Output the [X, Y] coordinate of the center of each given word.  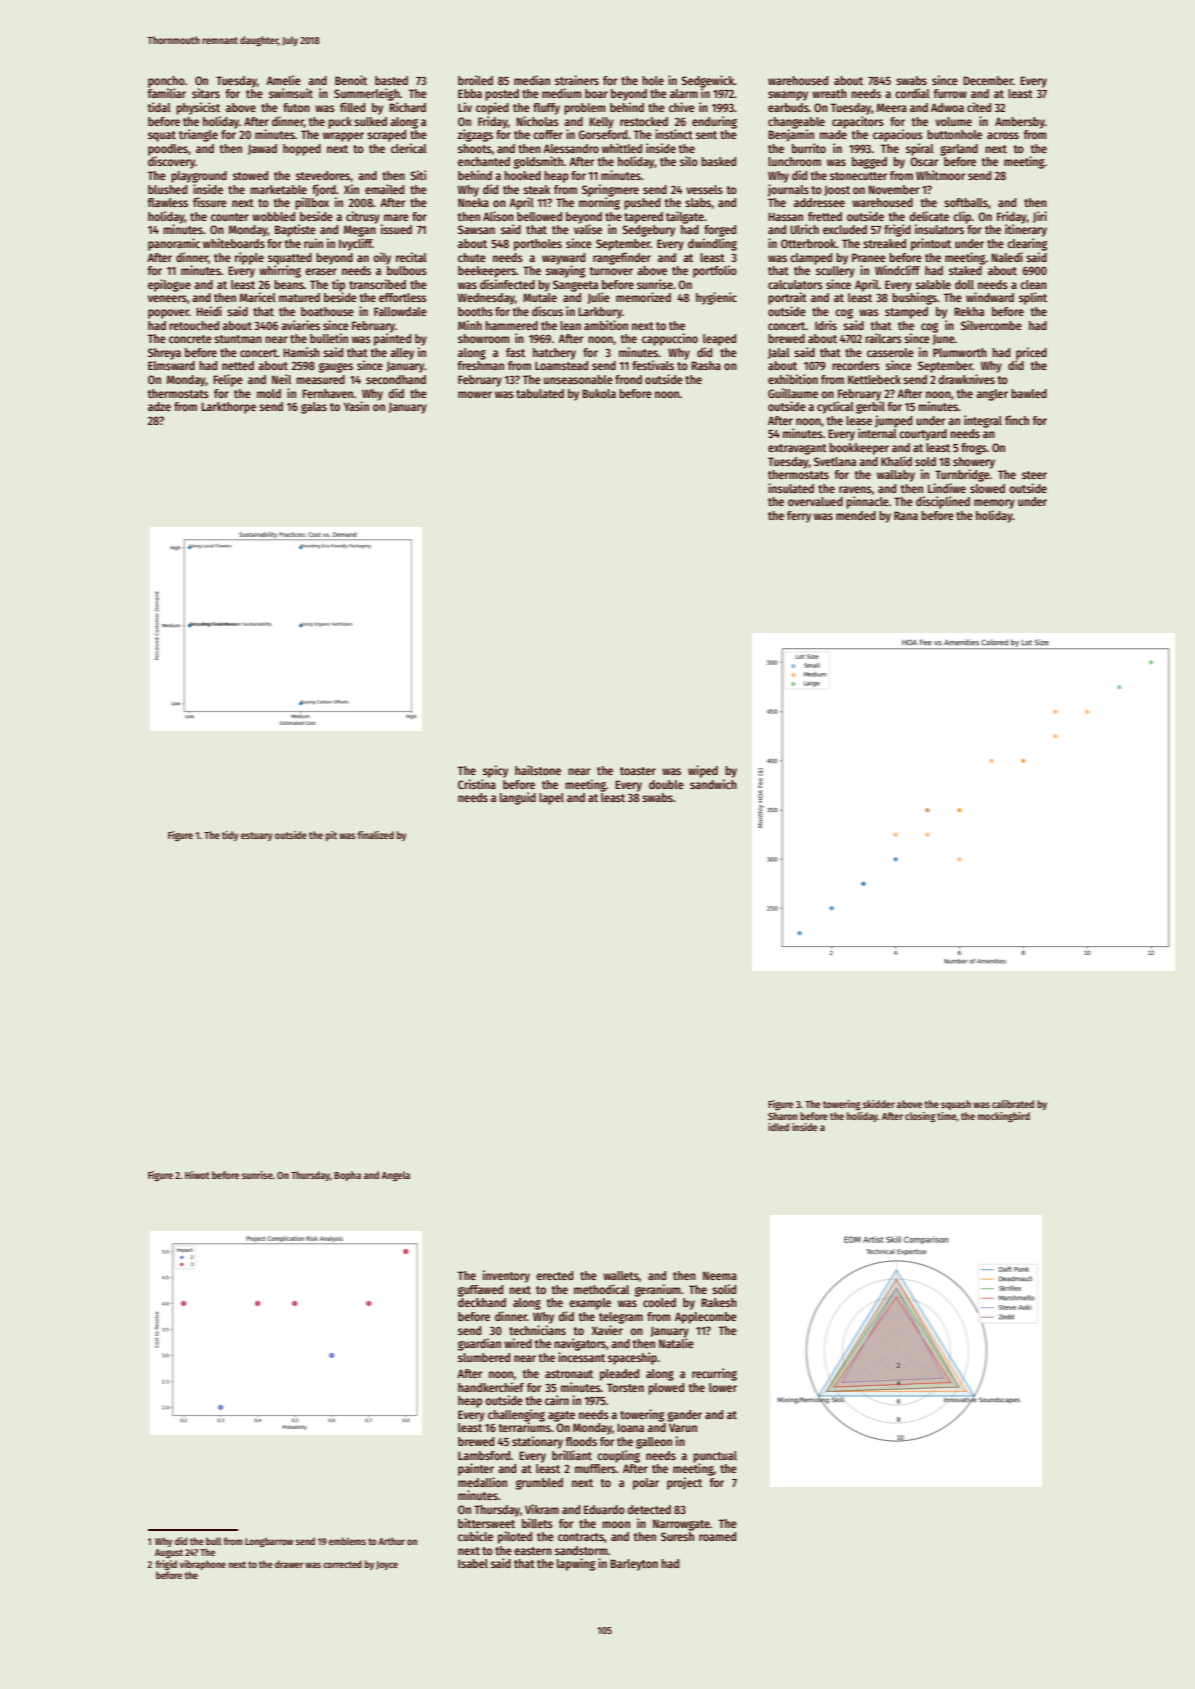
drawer [289, 1564]
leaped [719, 340]
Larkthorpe [228, 408]
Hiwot [197, 1175]
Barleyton [634, 1565]
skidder [879, 1104]
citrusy [363, 217]
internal [877, 433]
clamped [811, 259]
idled [778, 1127]
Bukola [599, 393]
